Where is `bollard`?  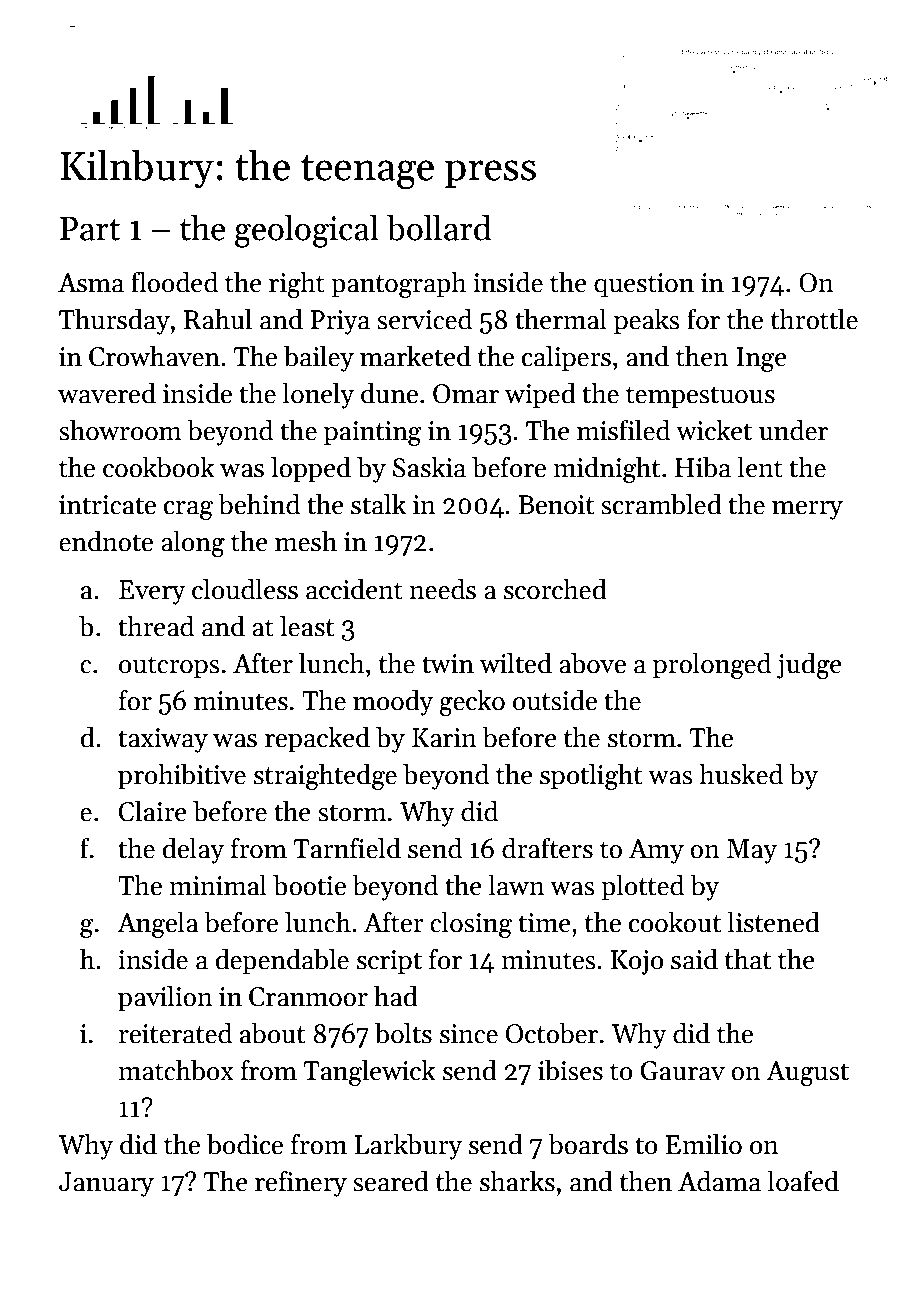 bollard is located at coordinates (439, 227).
